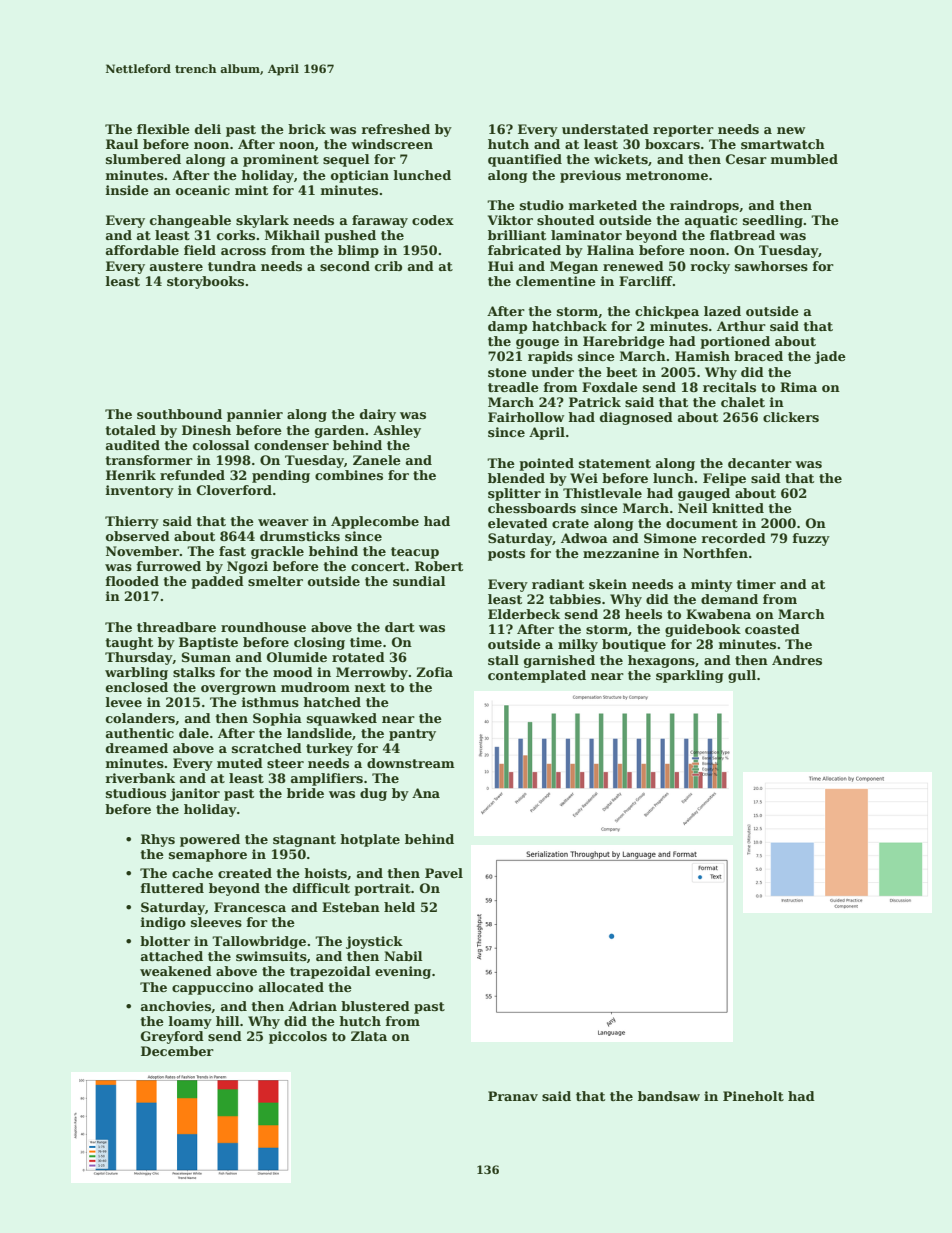 The height and width of the screenshot is (1233, 952). What do you see at coordinates (137, 748) in the screenshot?
I see `dreamed` at bounding box center [137, 748].
